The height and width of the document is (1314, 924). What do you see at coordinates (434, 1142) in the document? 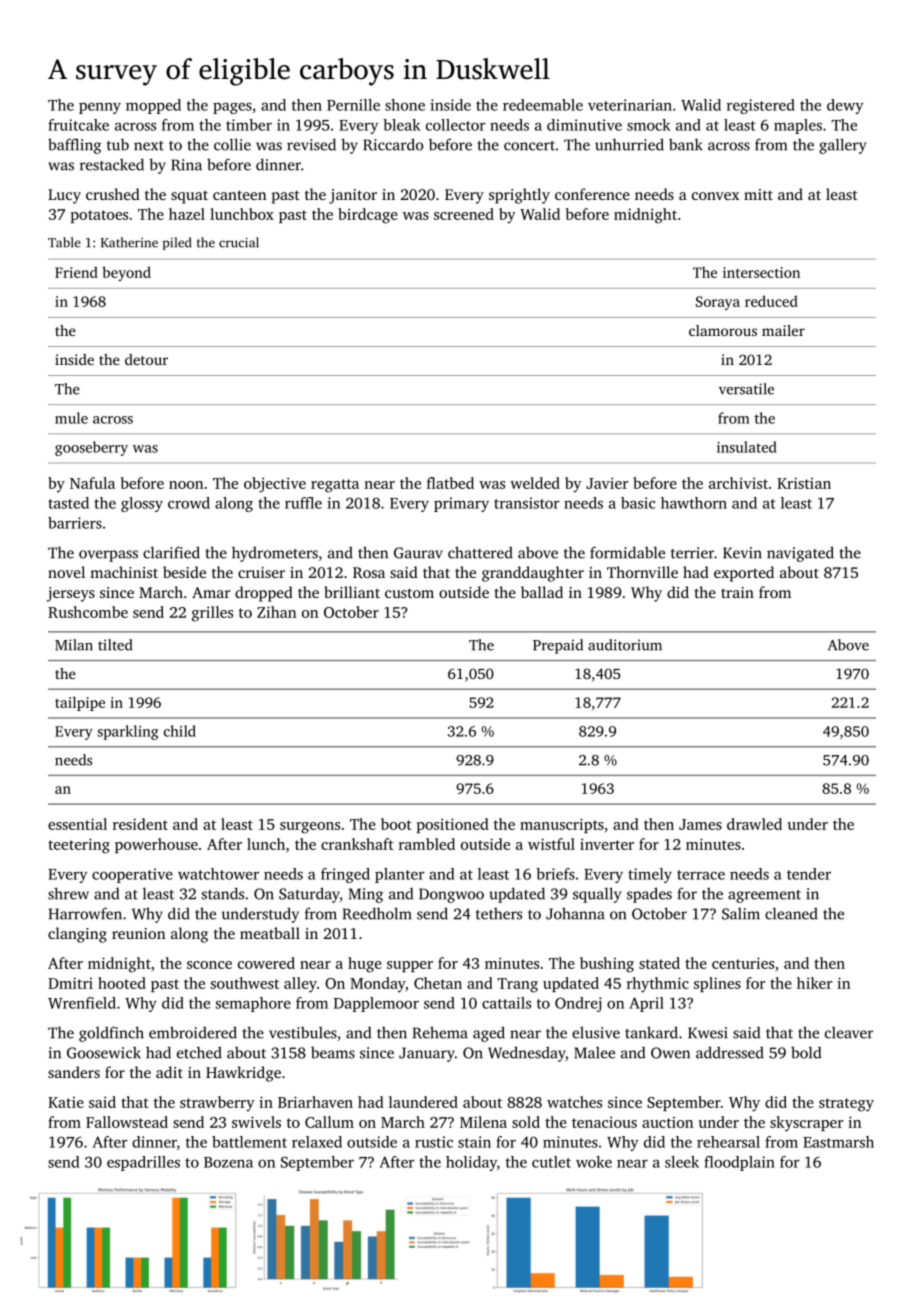
I see `rustic` at bounding box center [434, 1142].
